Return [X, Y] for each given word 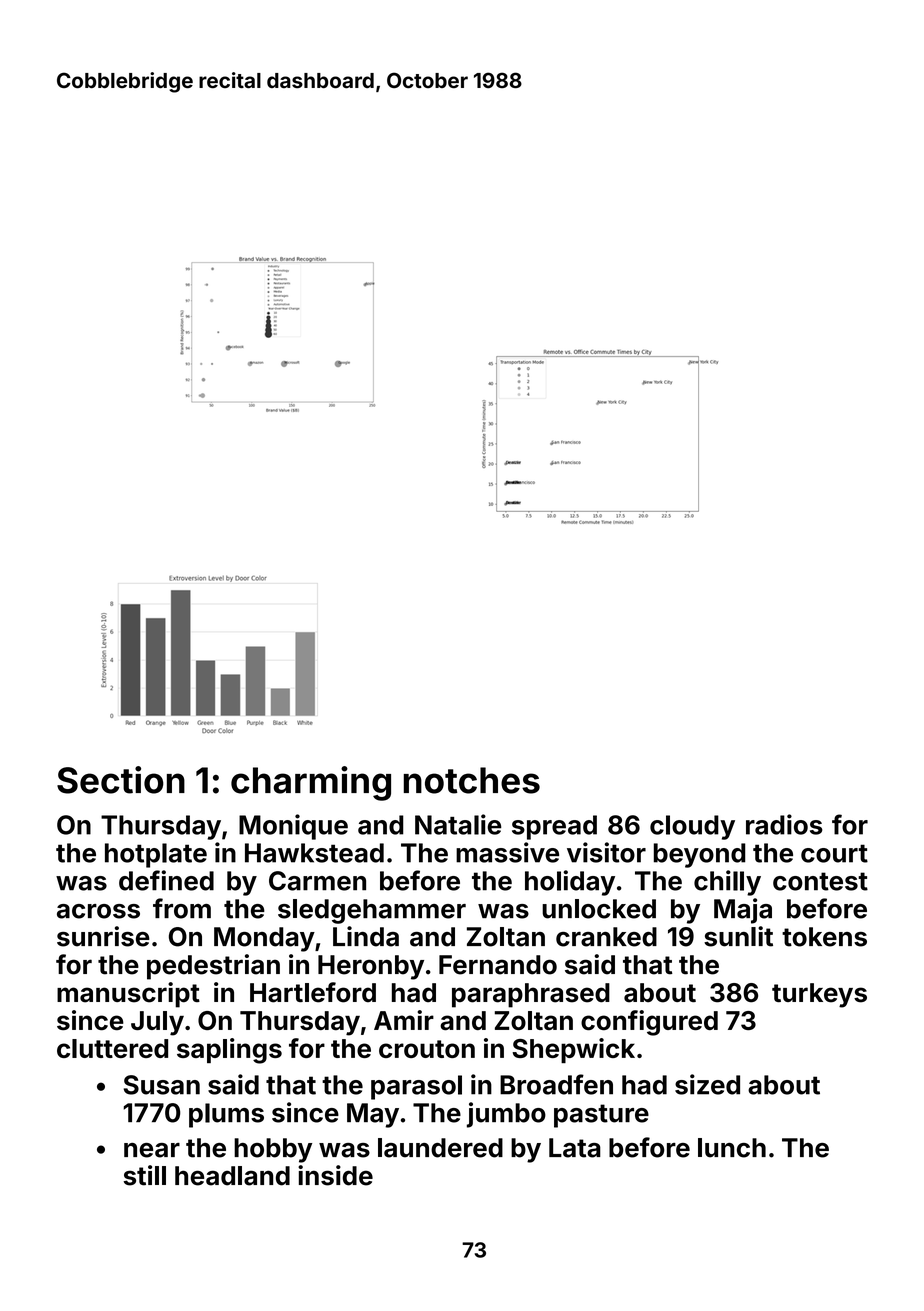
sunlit [738, 936]
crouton [427, 1049]
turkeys [819, 995]
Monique [293, 827]
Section [121, 780]
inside [335, 1175]
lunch [732, 1148]
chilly [727, 883]
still [144, 1175]
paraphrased [531, 995]
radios [784, 824]
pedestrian [213, 967]
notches [472, 780]
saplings [229, 1051]
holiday [570, 883]
